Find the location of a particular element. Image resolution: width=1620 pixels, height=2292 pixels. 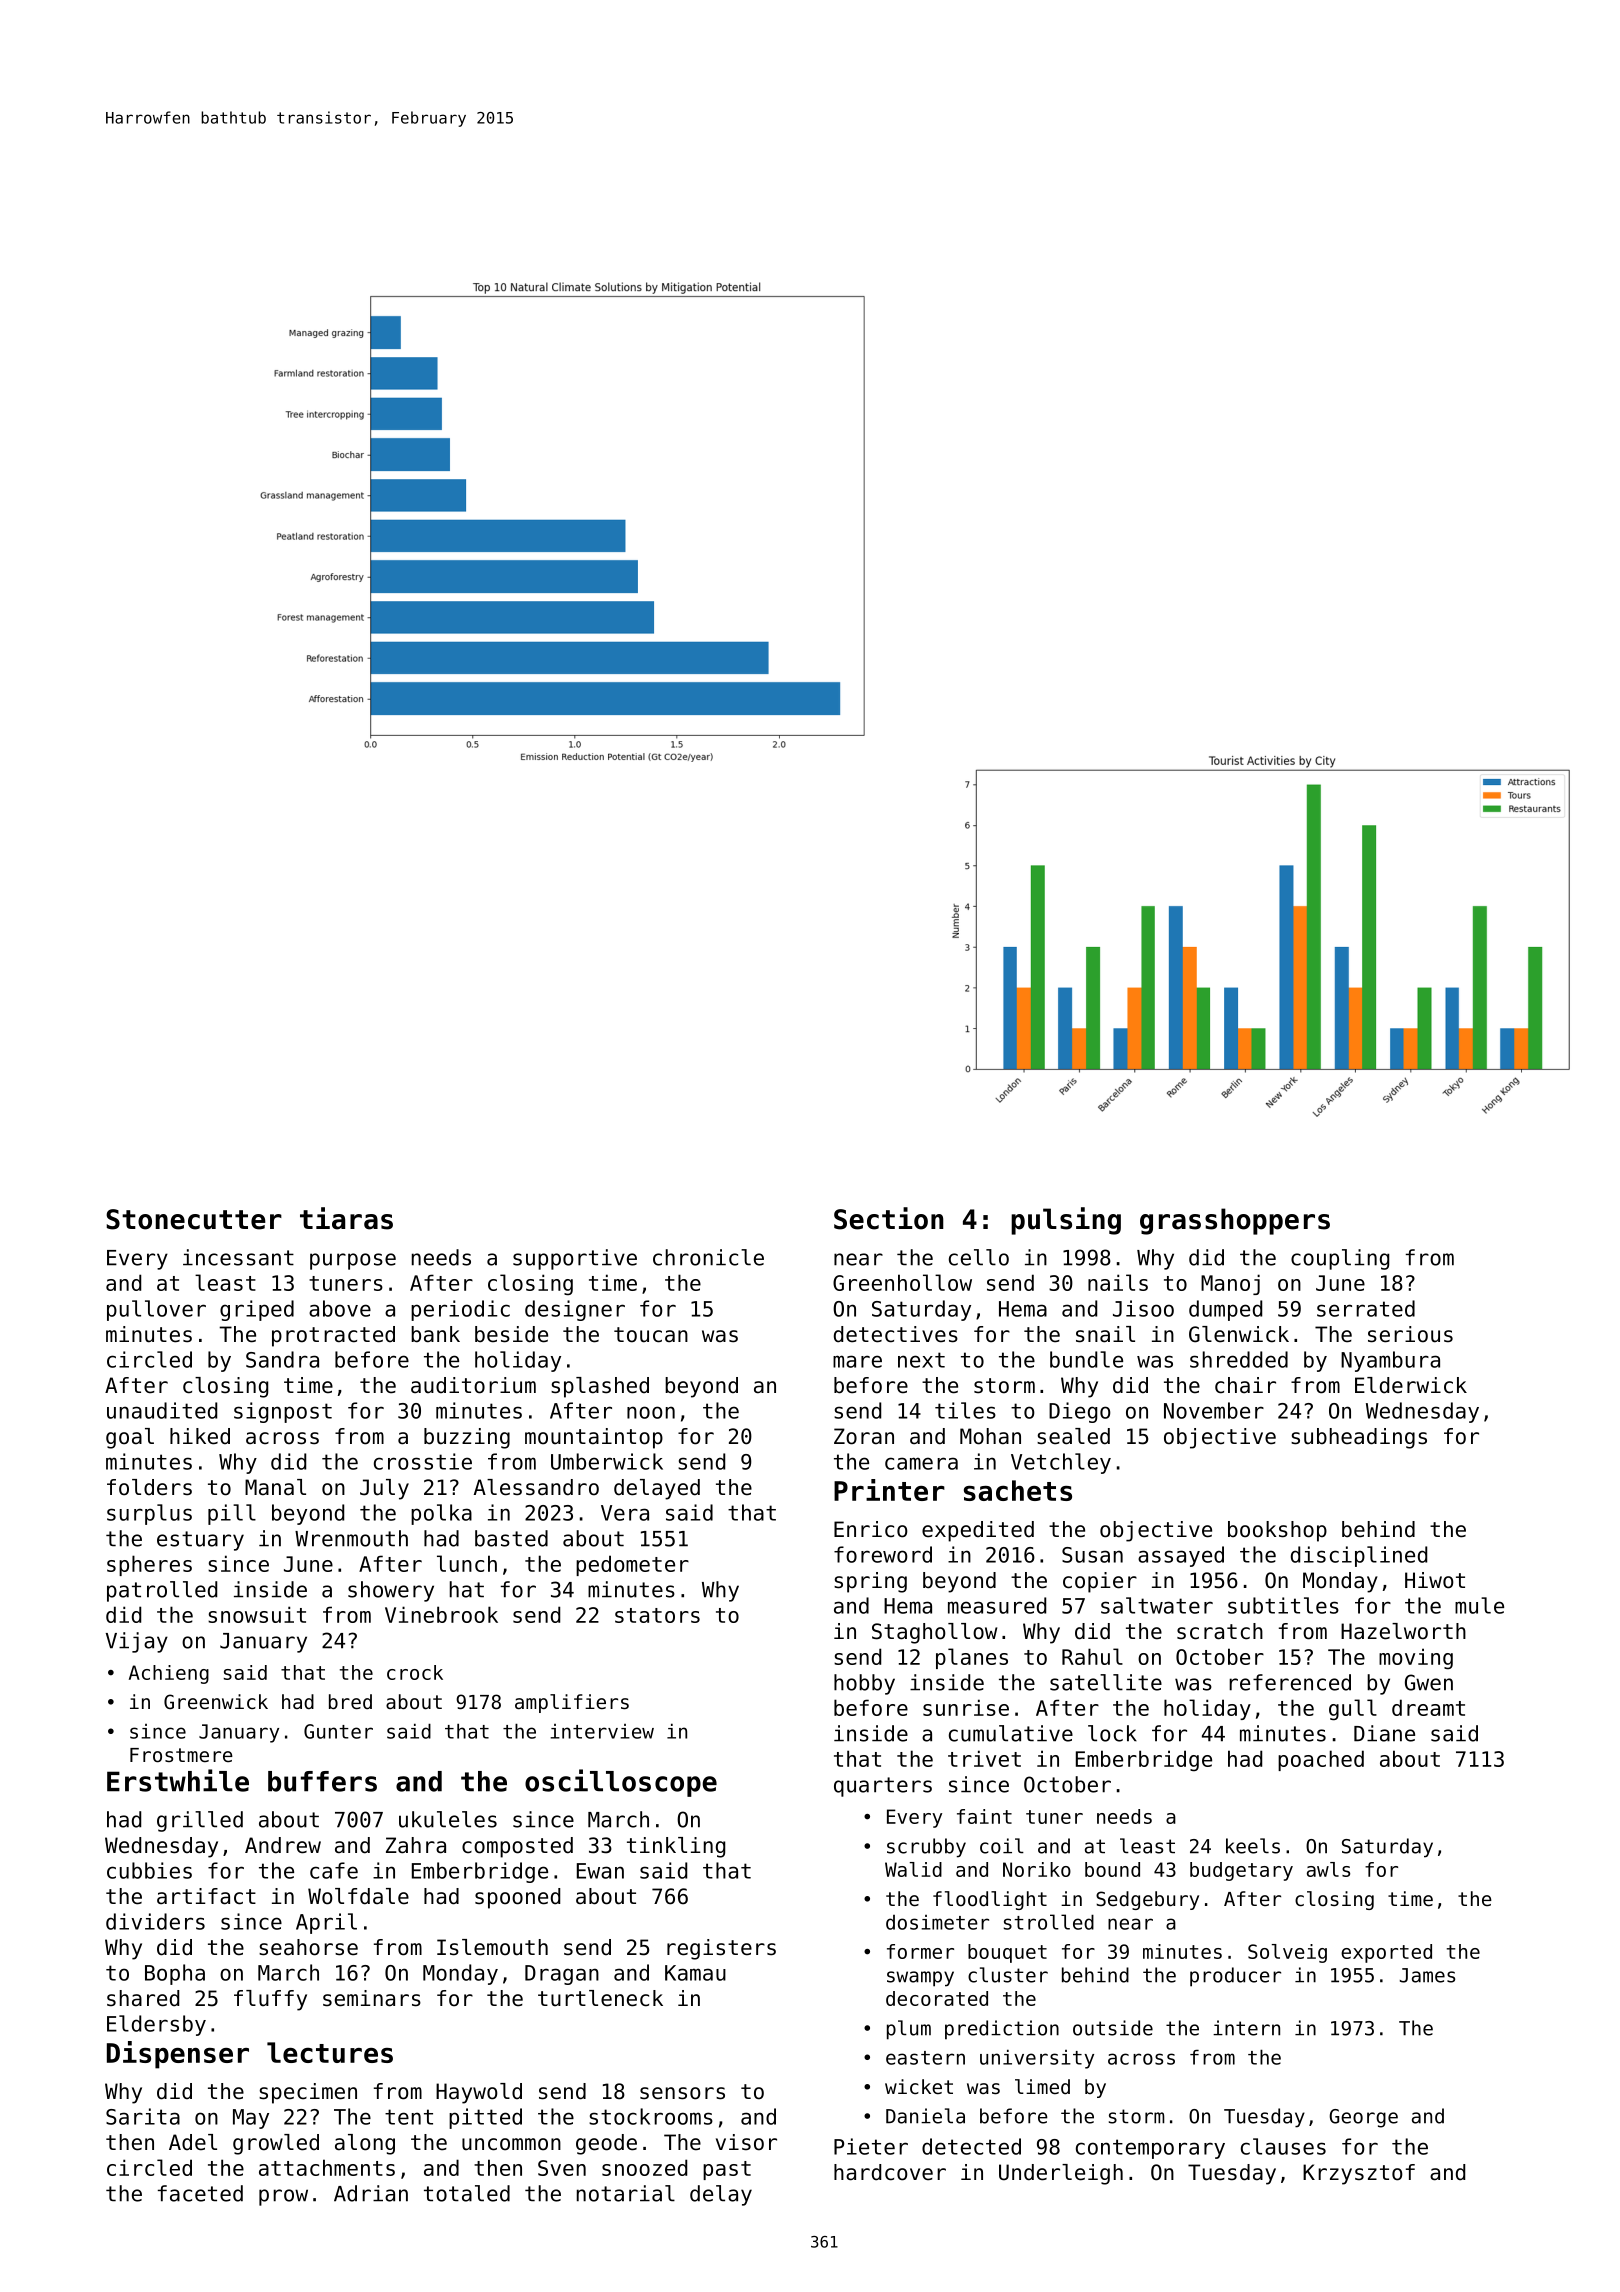

Susan is located at coordinates (1092, 1555).
